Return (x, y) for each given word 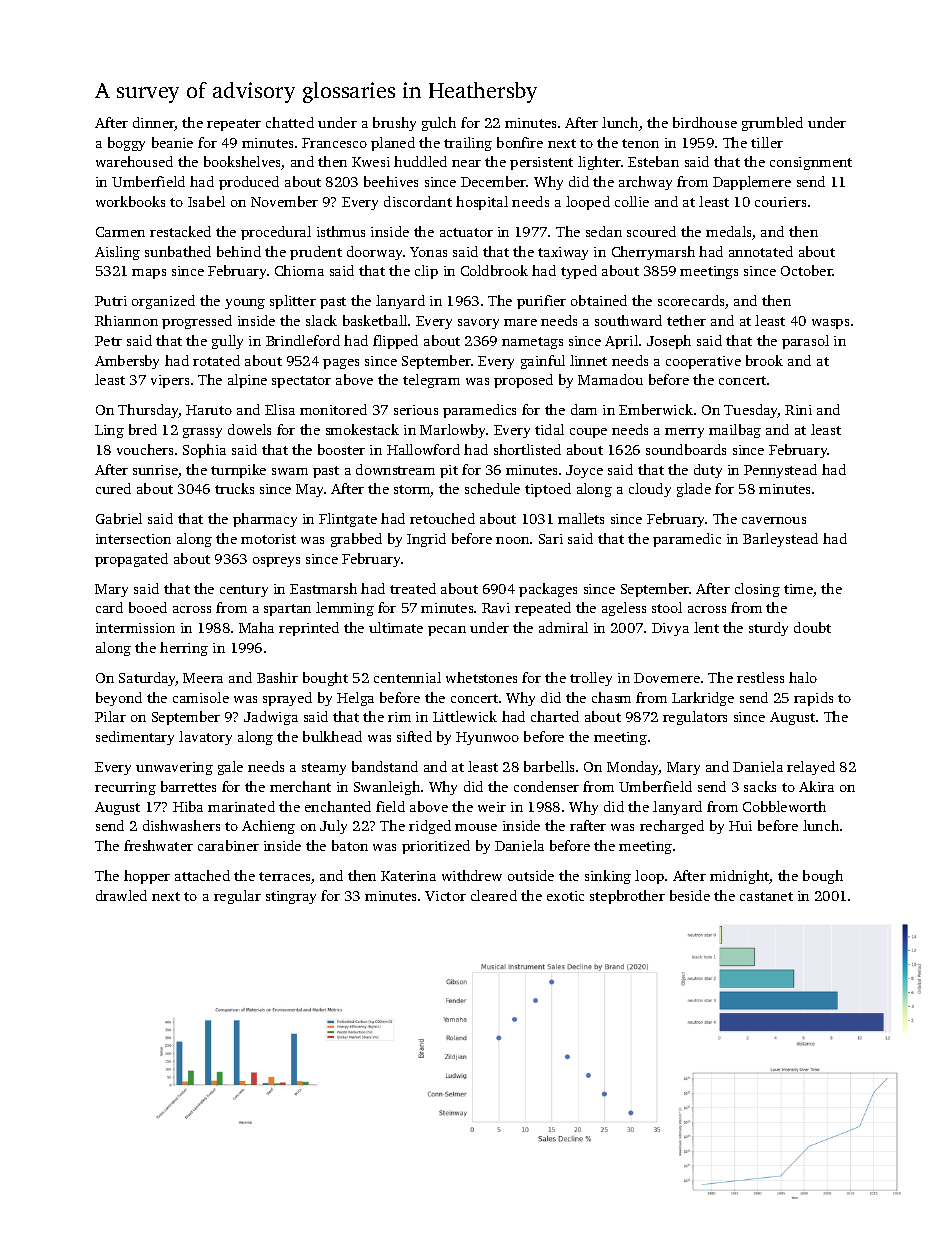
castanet (766, 896)
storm (412, 491)
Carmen (120, 232)
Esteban (653, 161)
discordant (418, 201)
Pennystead (780, 471)
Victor (445, 896)
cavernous (774, 520)
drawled (121, 895)
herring (184, 649)
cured (113, 488)
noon (512, 540)
